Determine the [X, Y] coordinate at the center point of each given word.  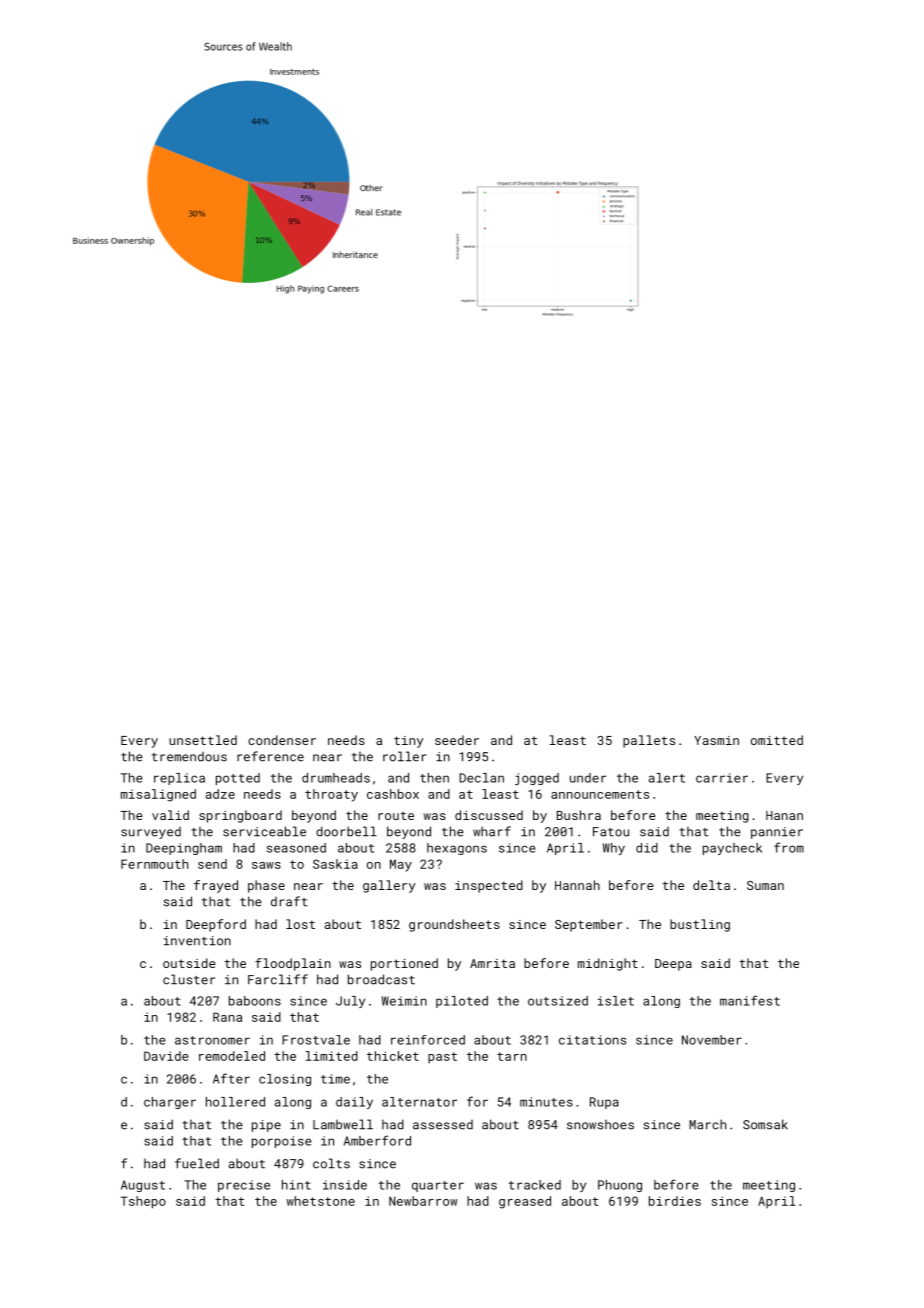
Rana [227, 1017]
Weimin [404, 1001]
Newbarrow [423, 1201]
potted [238, 779]
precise [244, 1186]
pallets [649, 741]
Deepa [673, 965]
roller [404, 756]
